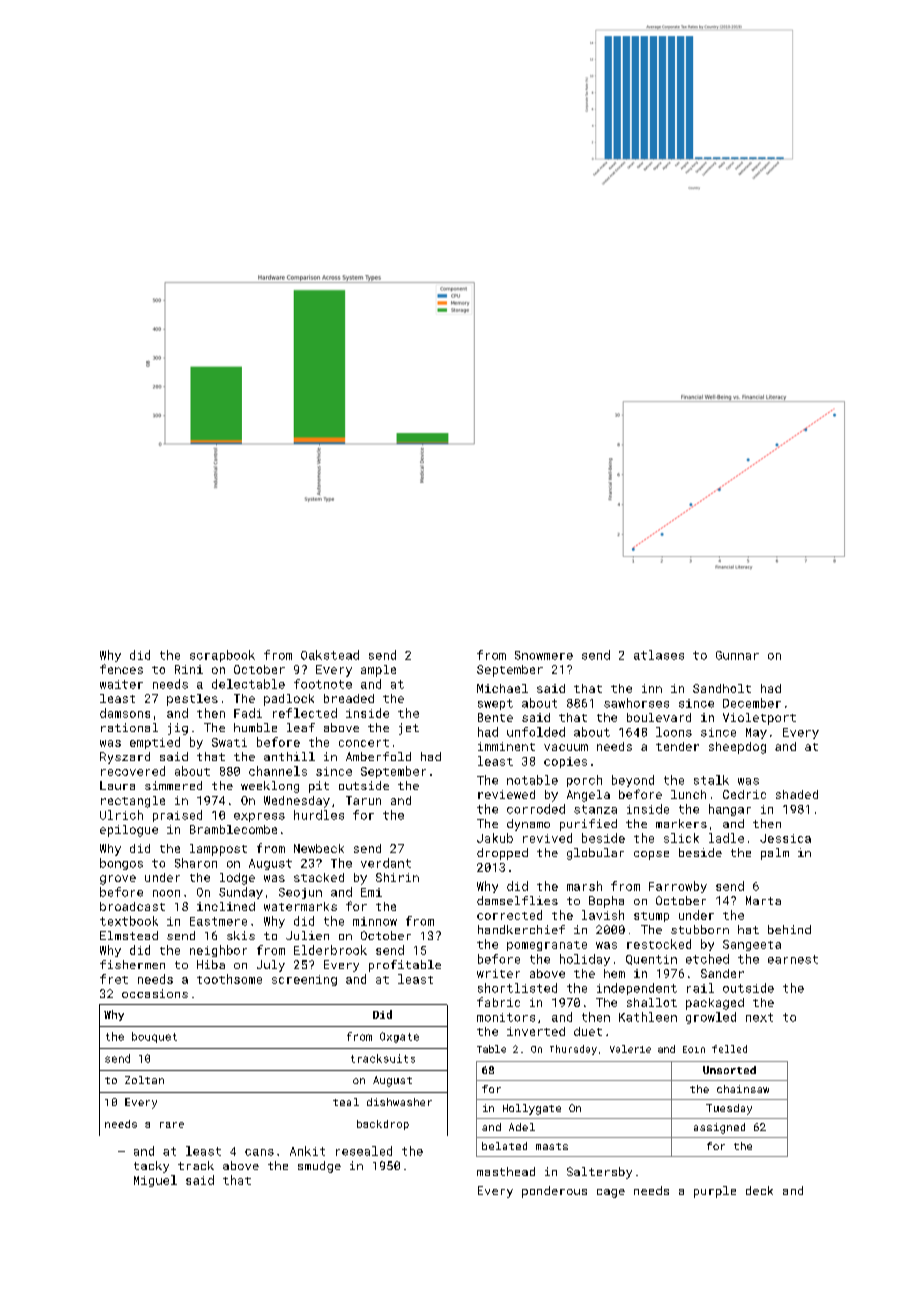 The width and height of the image is (924, 1308). I want to click on ponderous, so click(554, 1192).
